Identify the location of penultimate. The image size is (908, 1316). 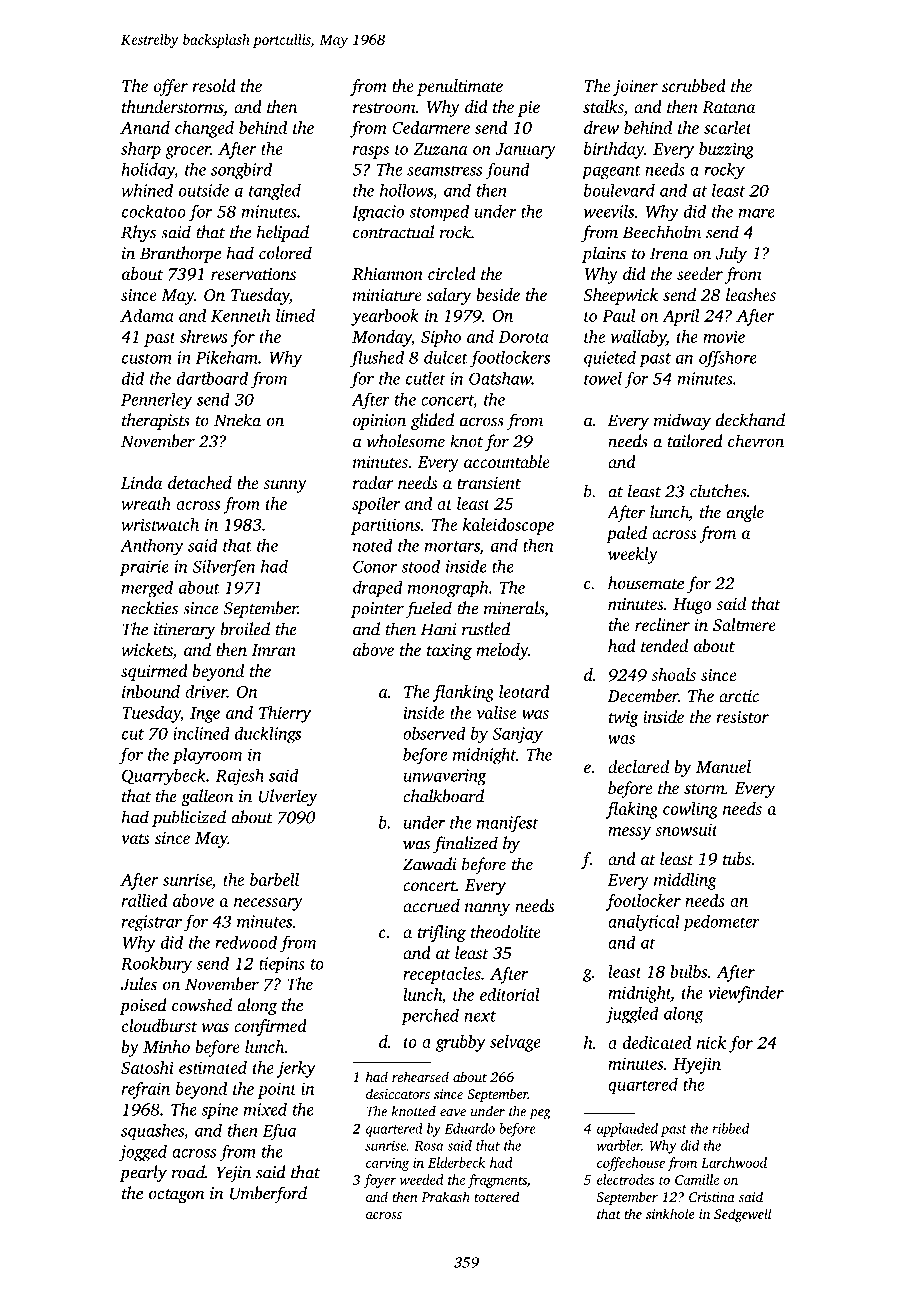
(460, 87).
